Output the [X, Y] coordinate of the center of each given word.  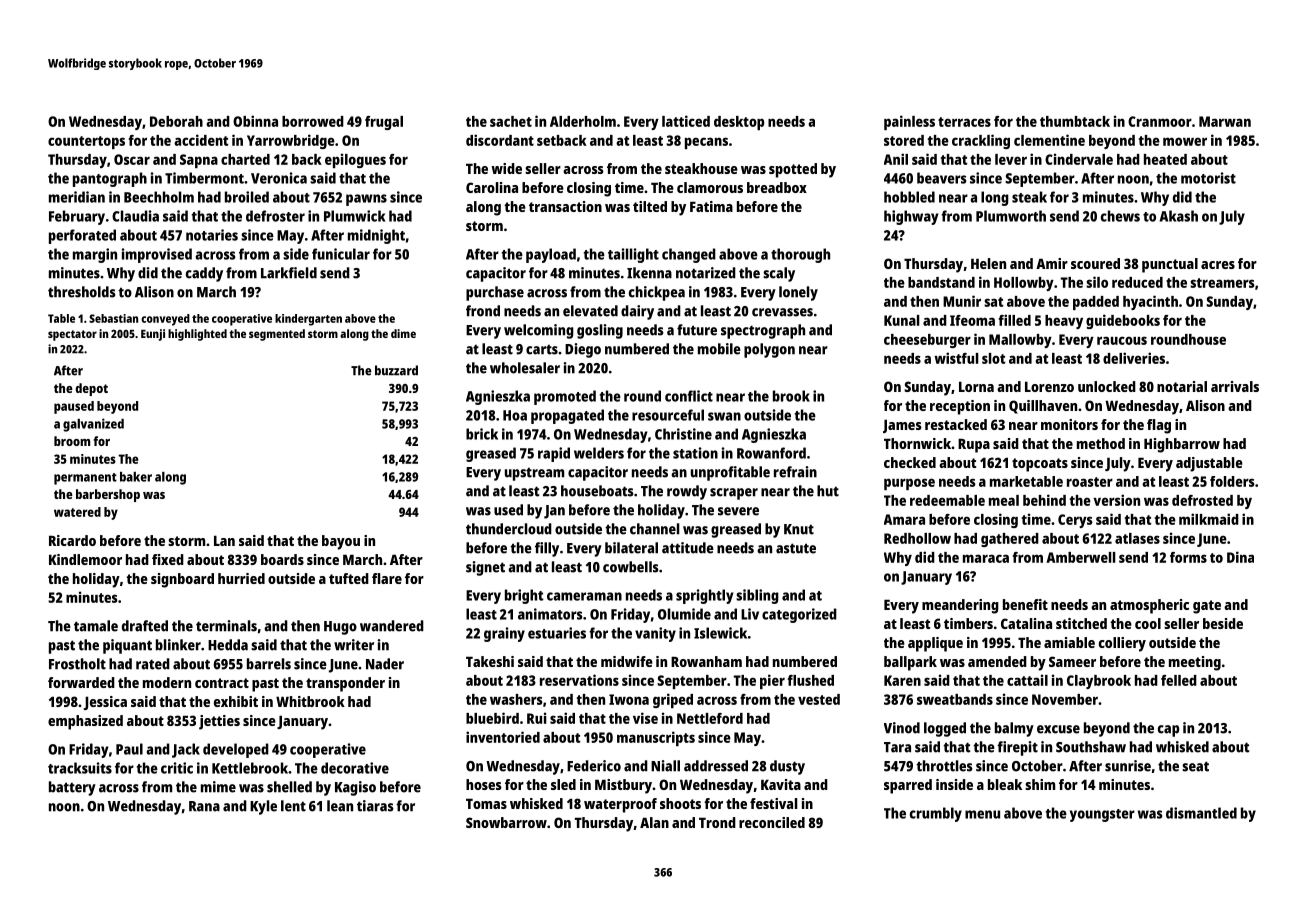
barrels [269, 664]
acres [1218, 265]
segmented [277, 335]
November [1065, 699]
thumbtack [1075, 121]
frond [483, 311]
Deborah [176, 121]
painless [909, 122]
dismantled [1201, 813]
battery [72, 788]
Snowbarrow [506, 822]
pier [772, 681]
